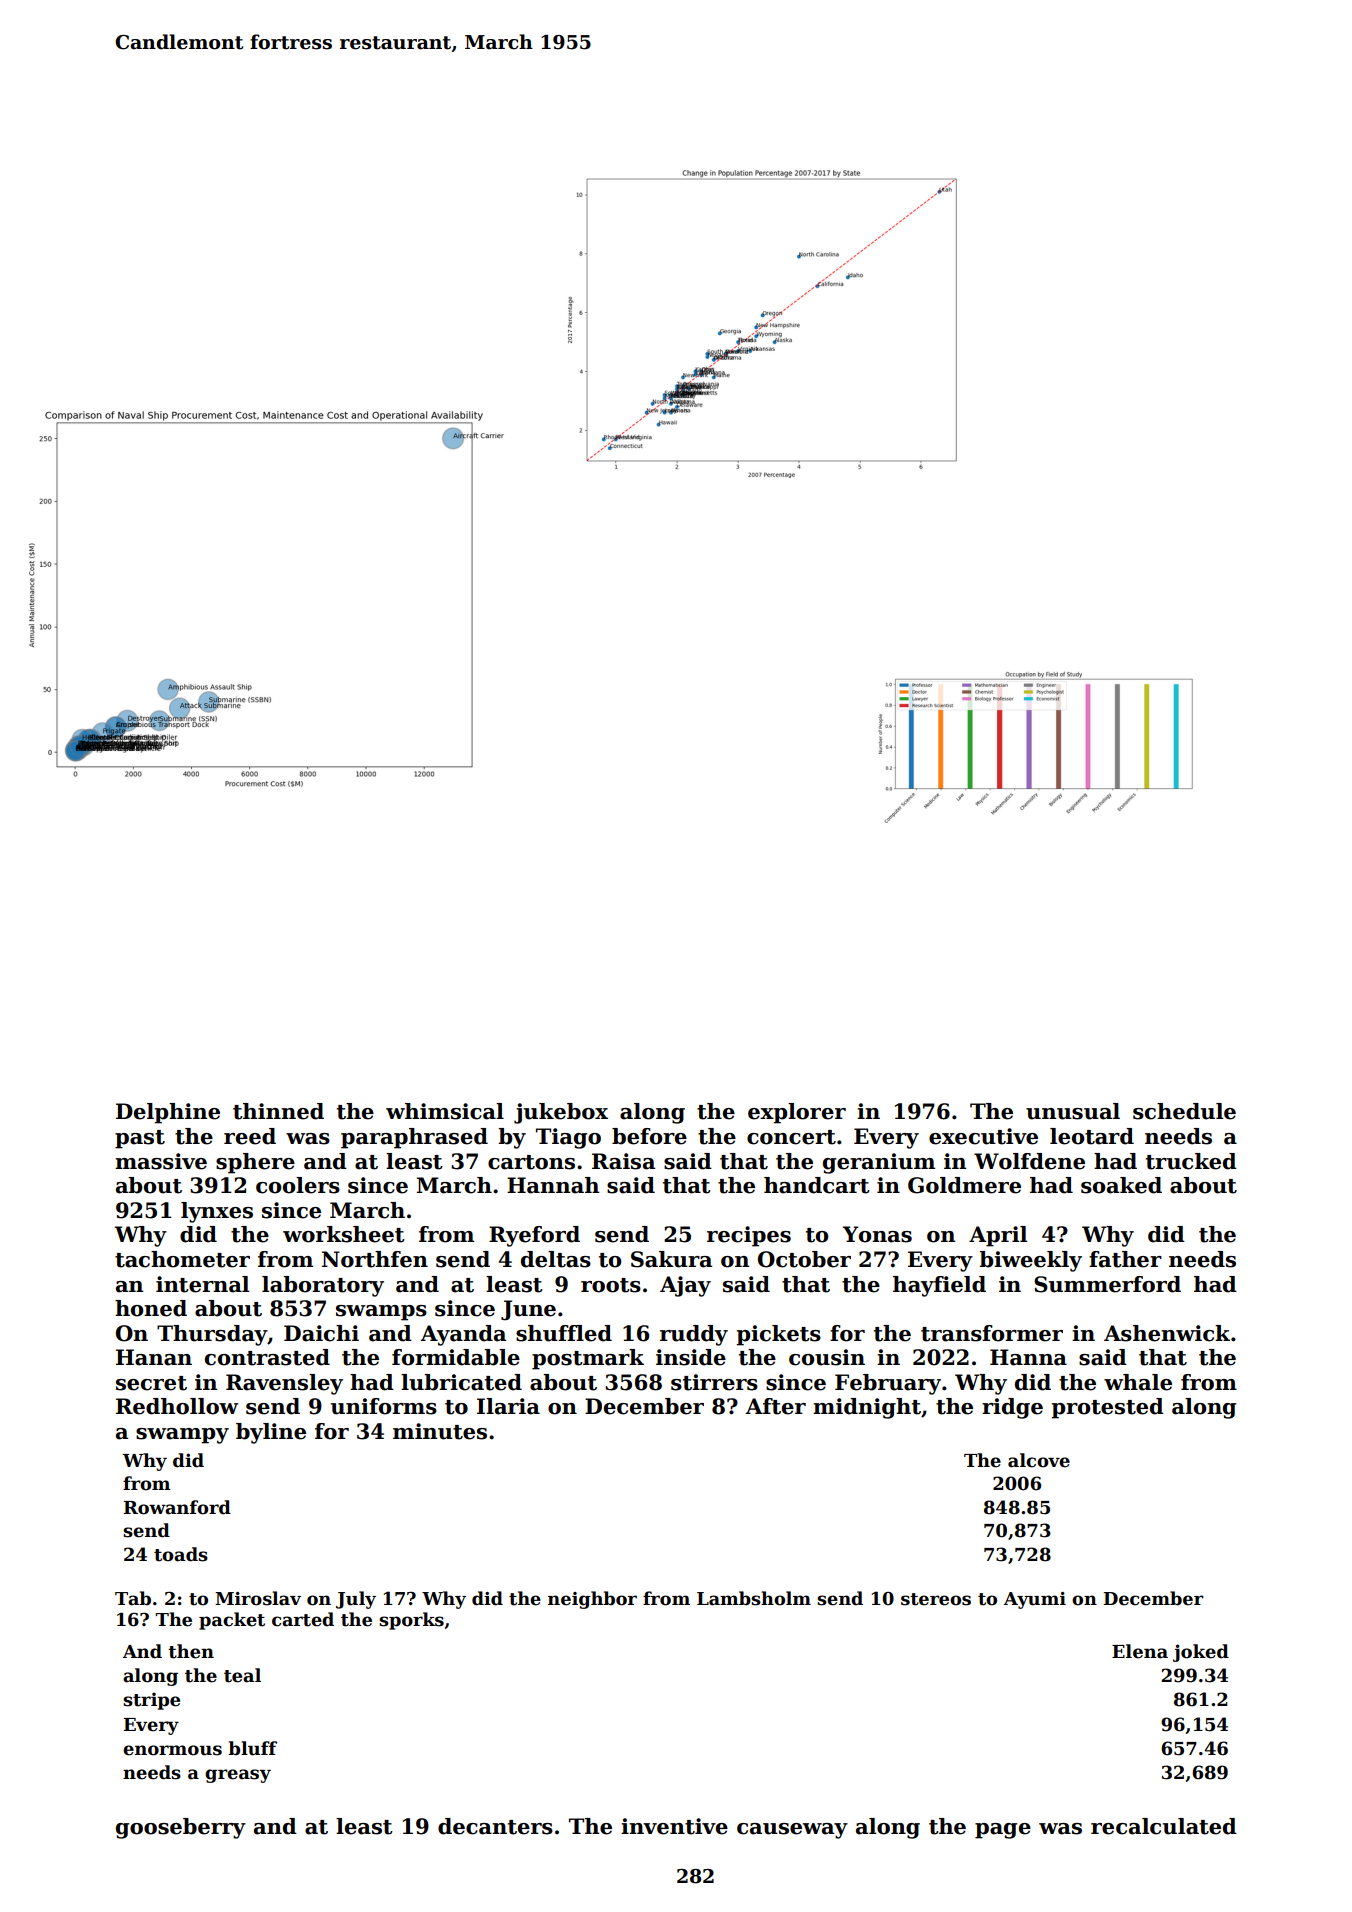 The image size is (1352, 1912). Describe the element at coordinates (1167, 1333) in the screenshot. I see `Ashenwick` at that location.
